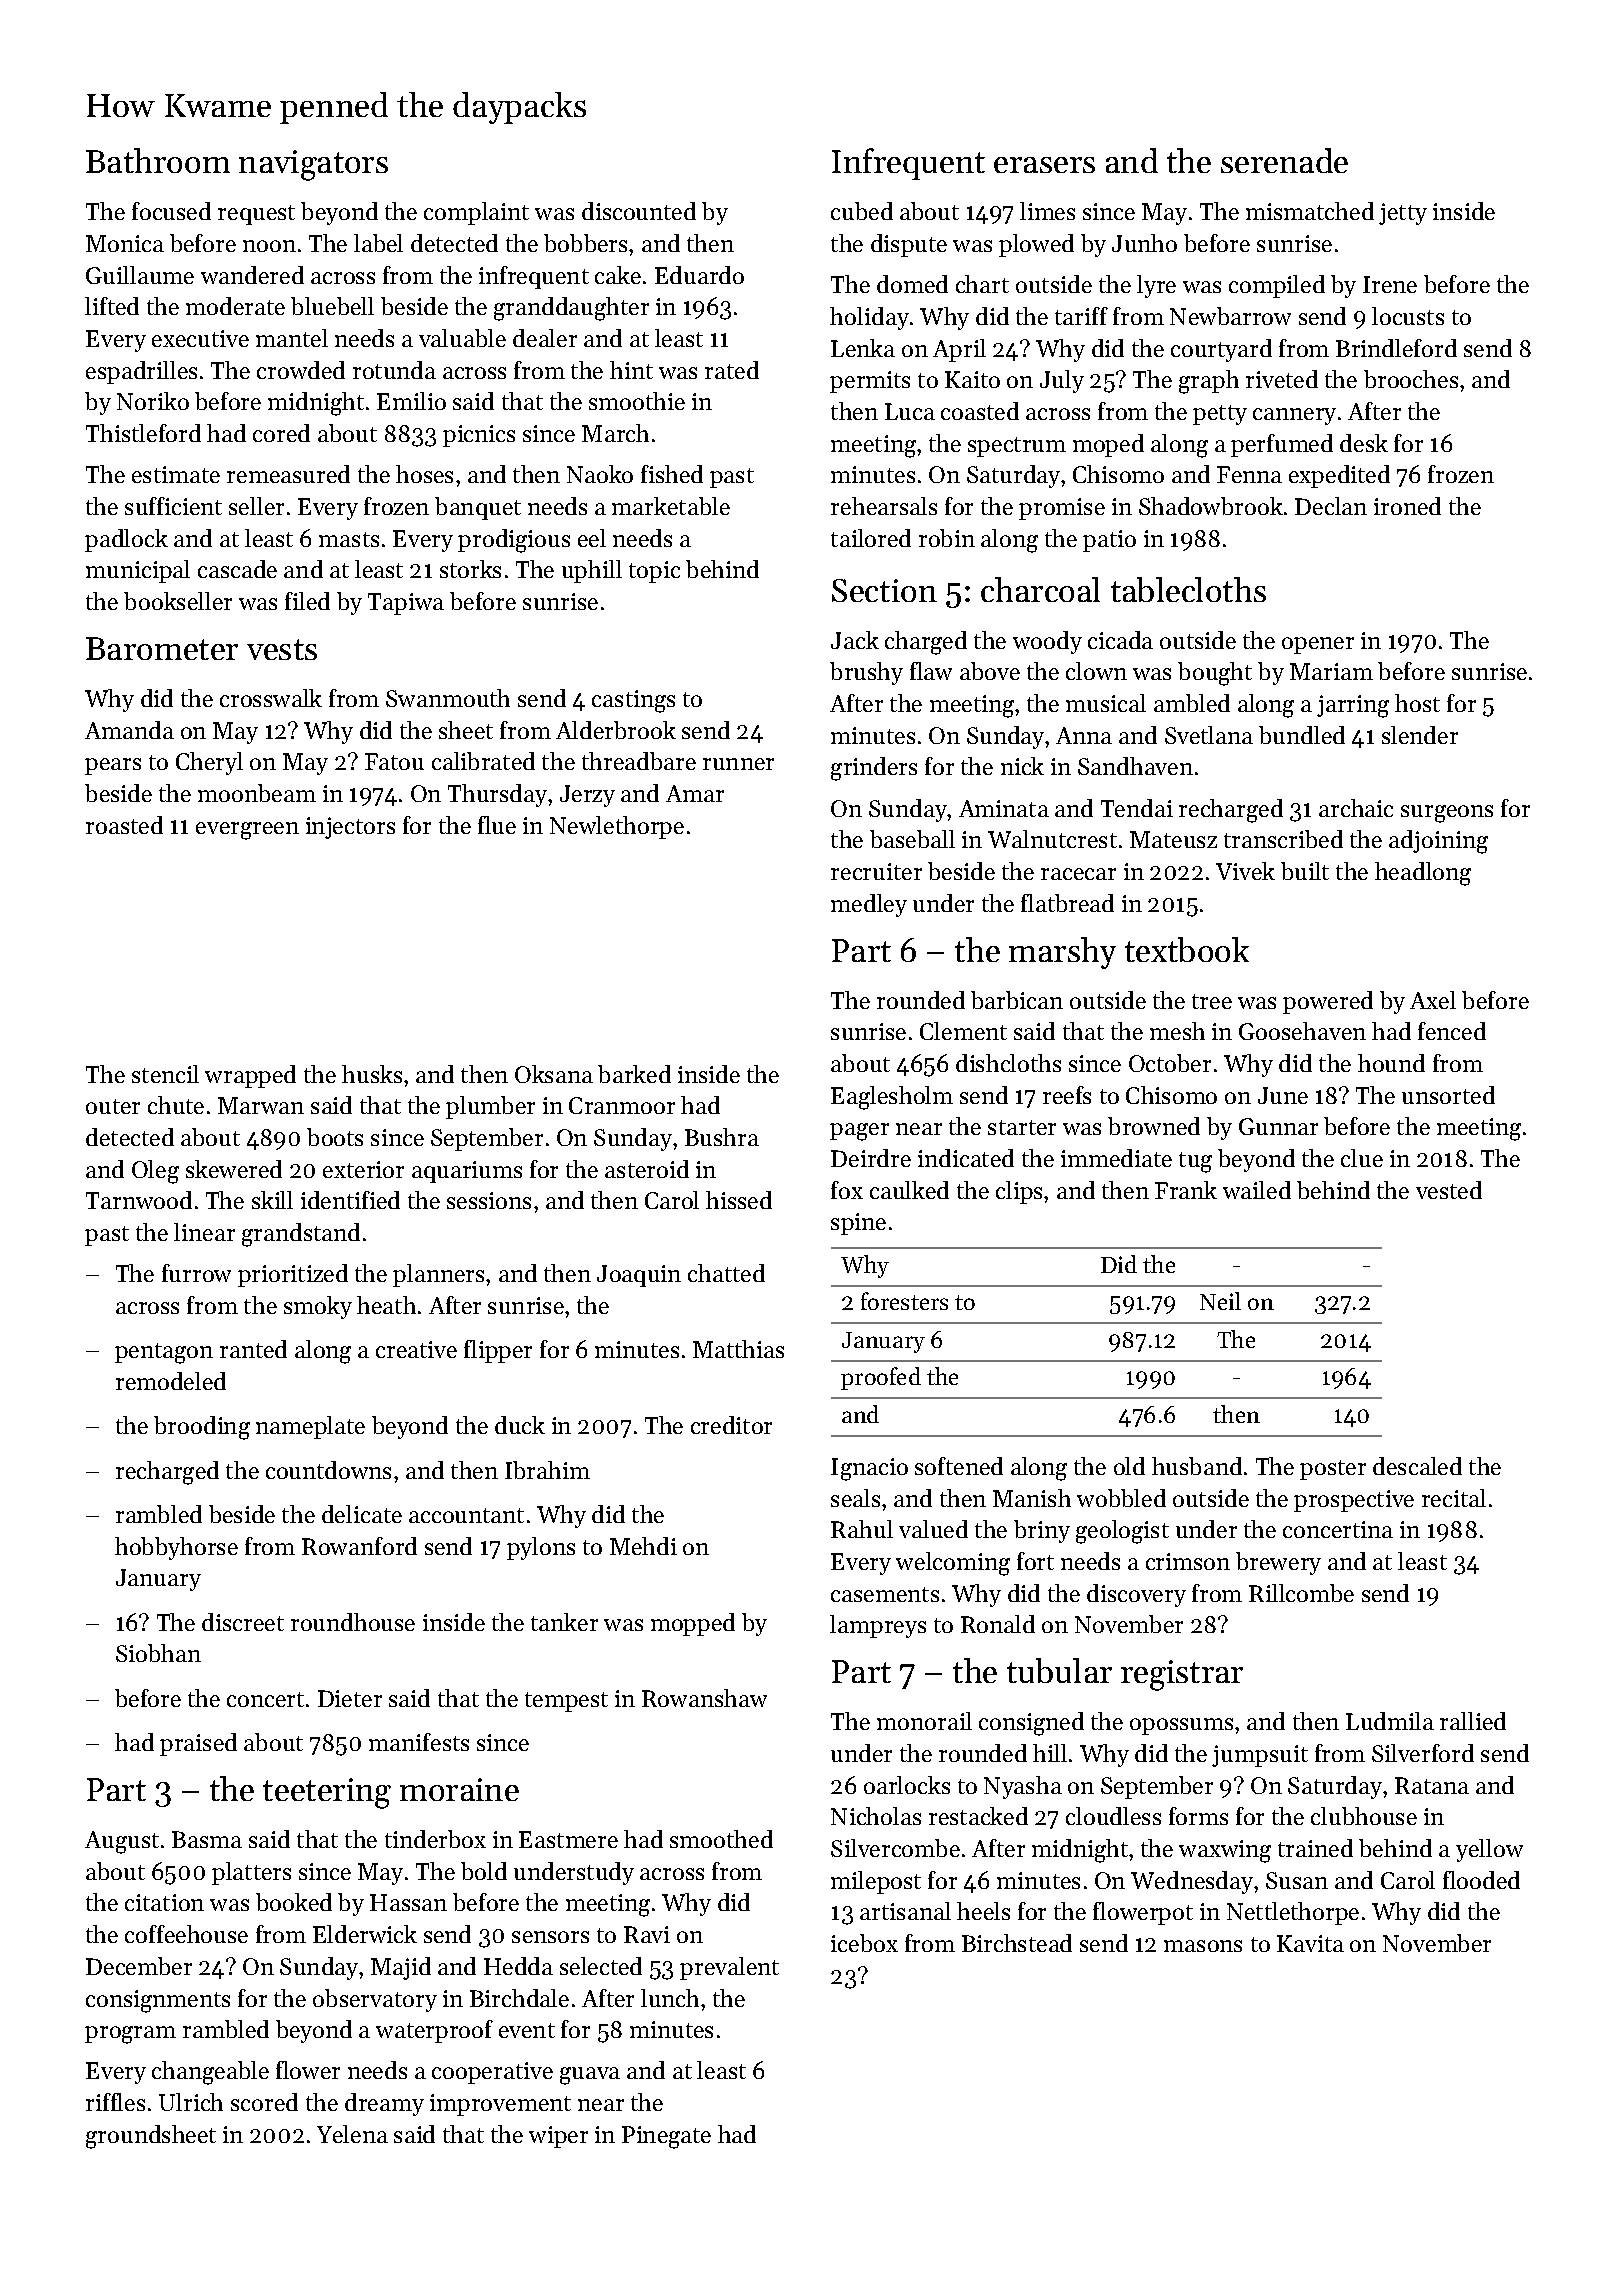 The width and height of the image is (1620, 2292). I want to click on Swanmouth, so click(448, 698).
